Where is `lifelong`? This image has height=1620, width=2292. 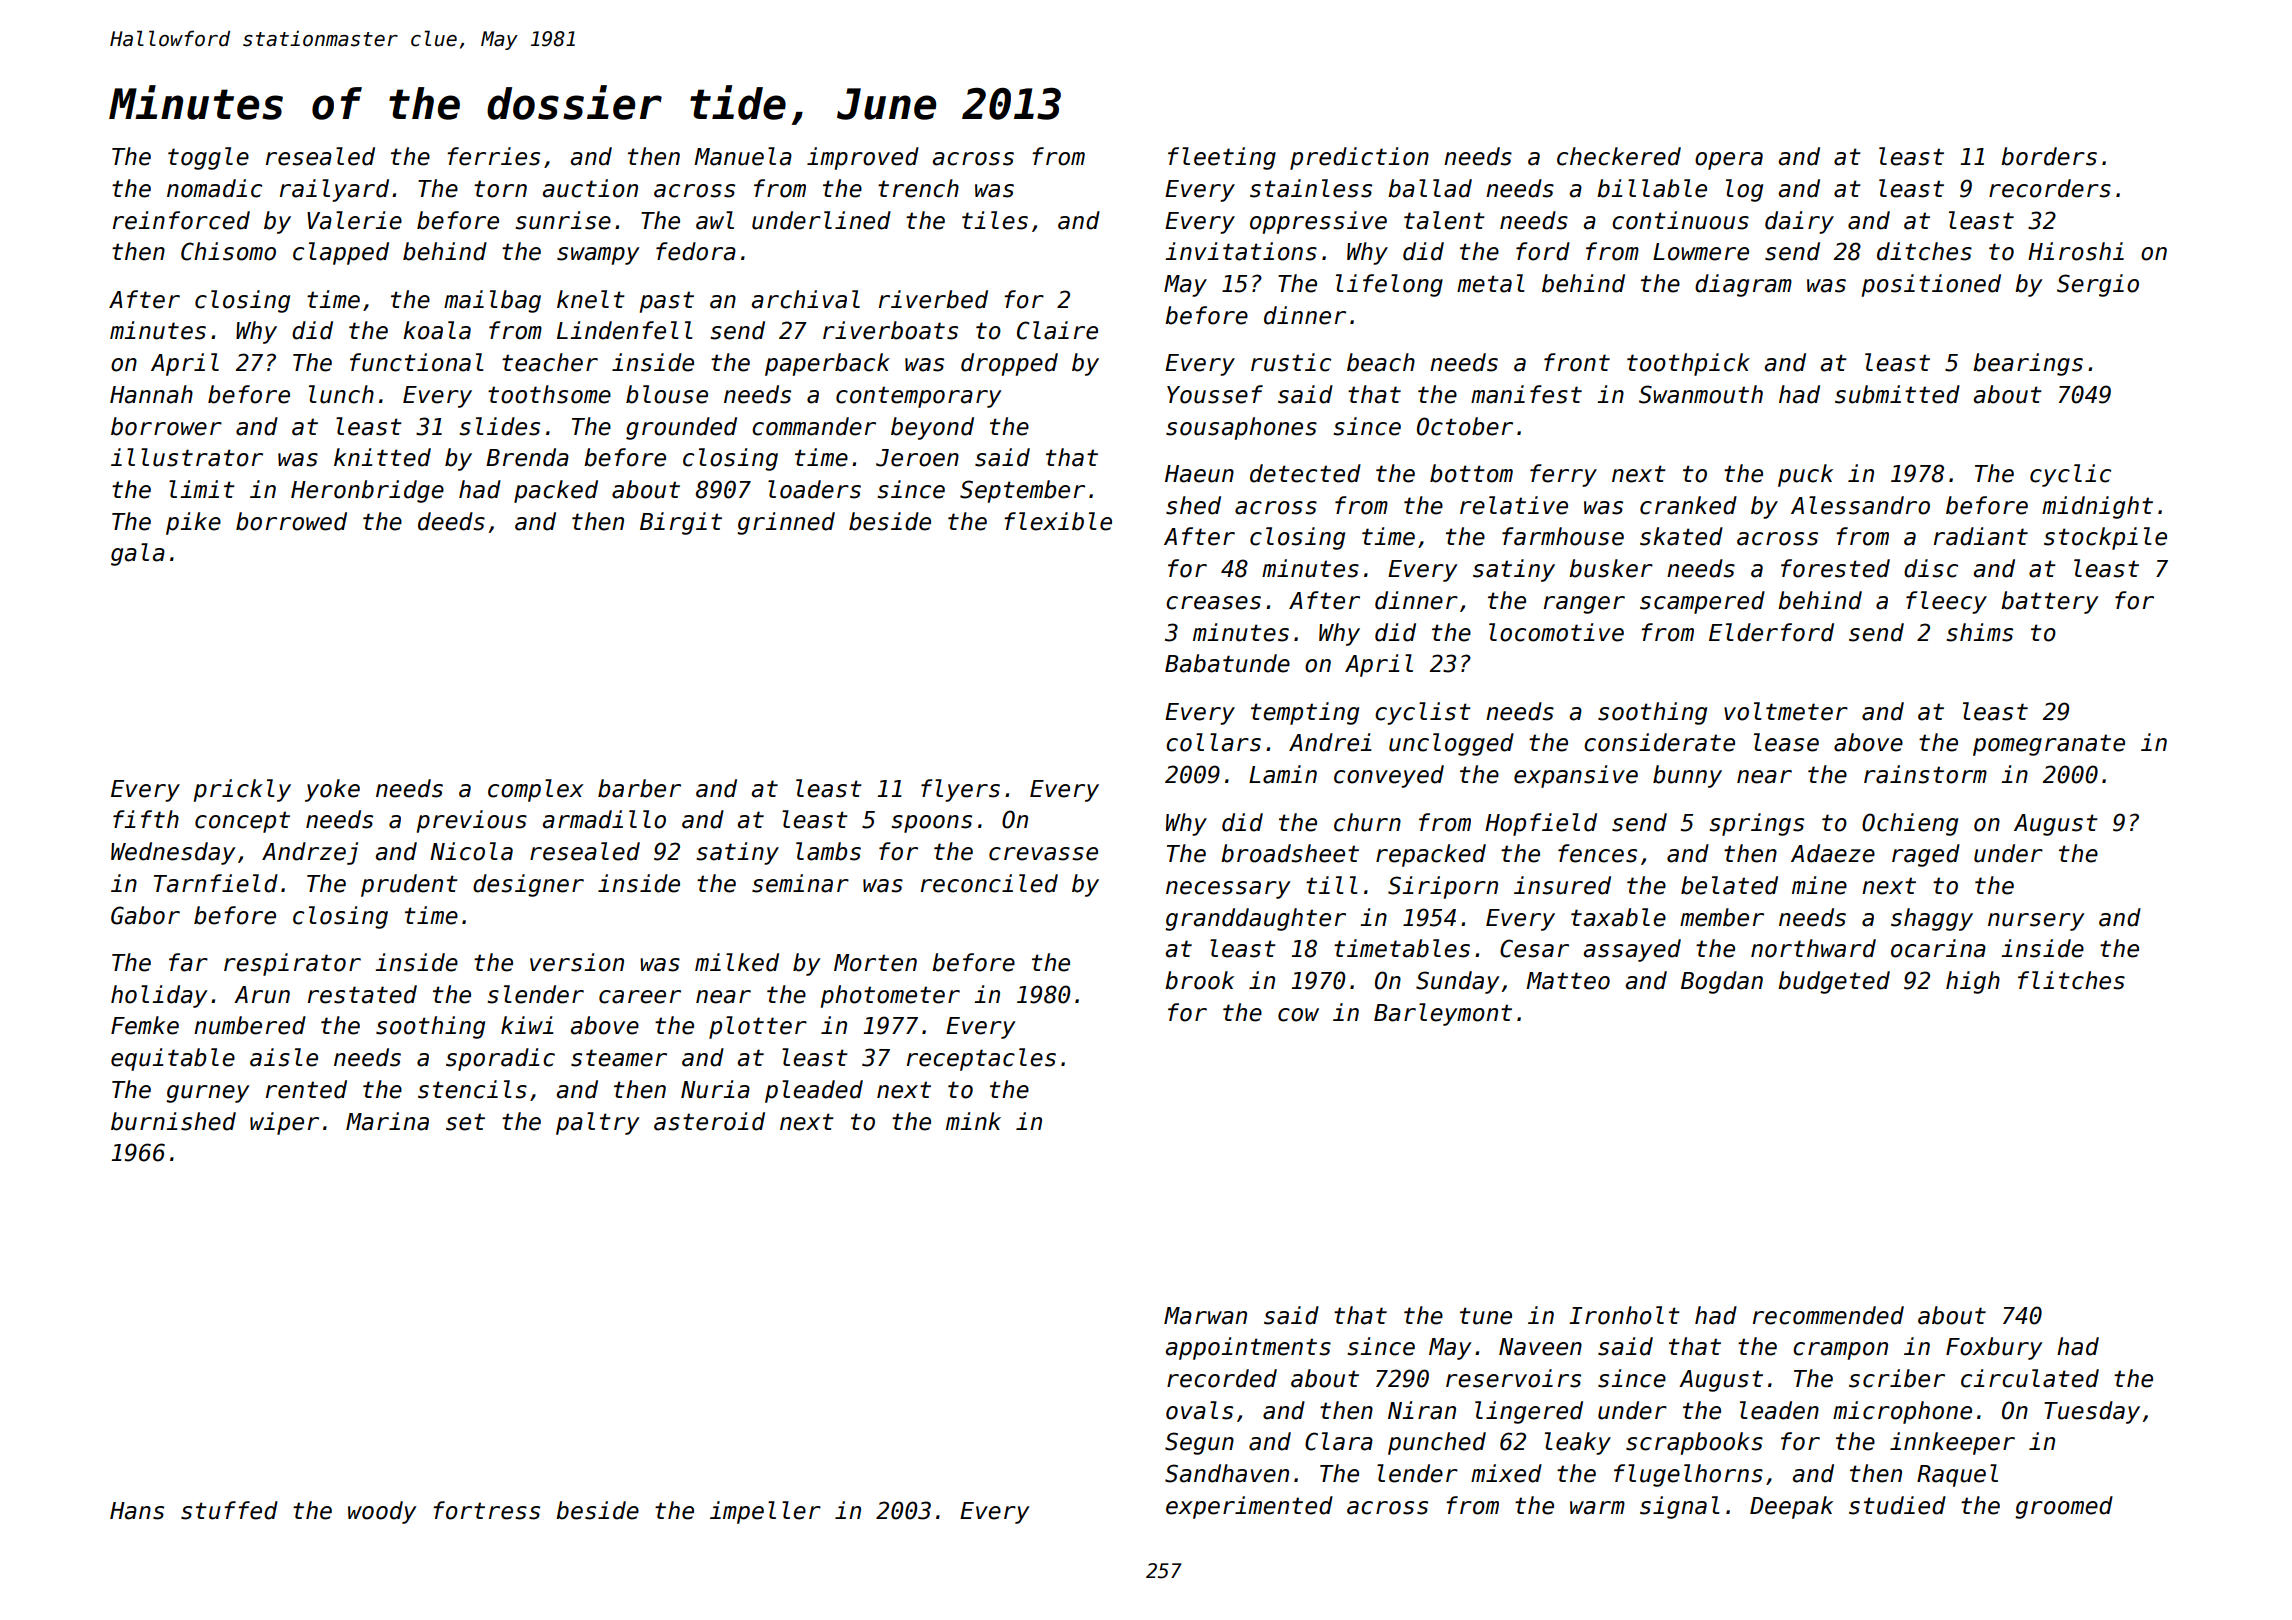 lifelong is located at coordinates (1389, 285).
